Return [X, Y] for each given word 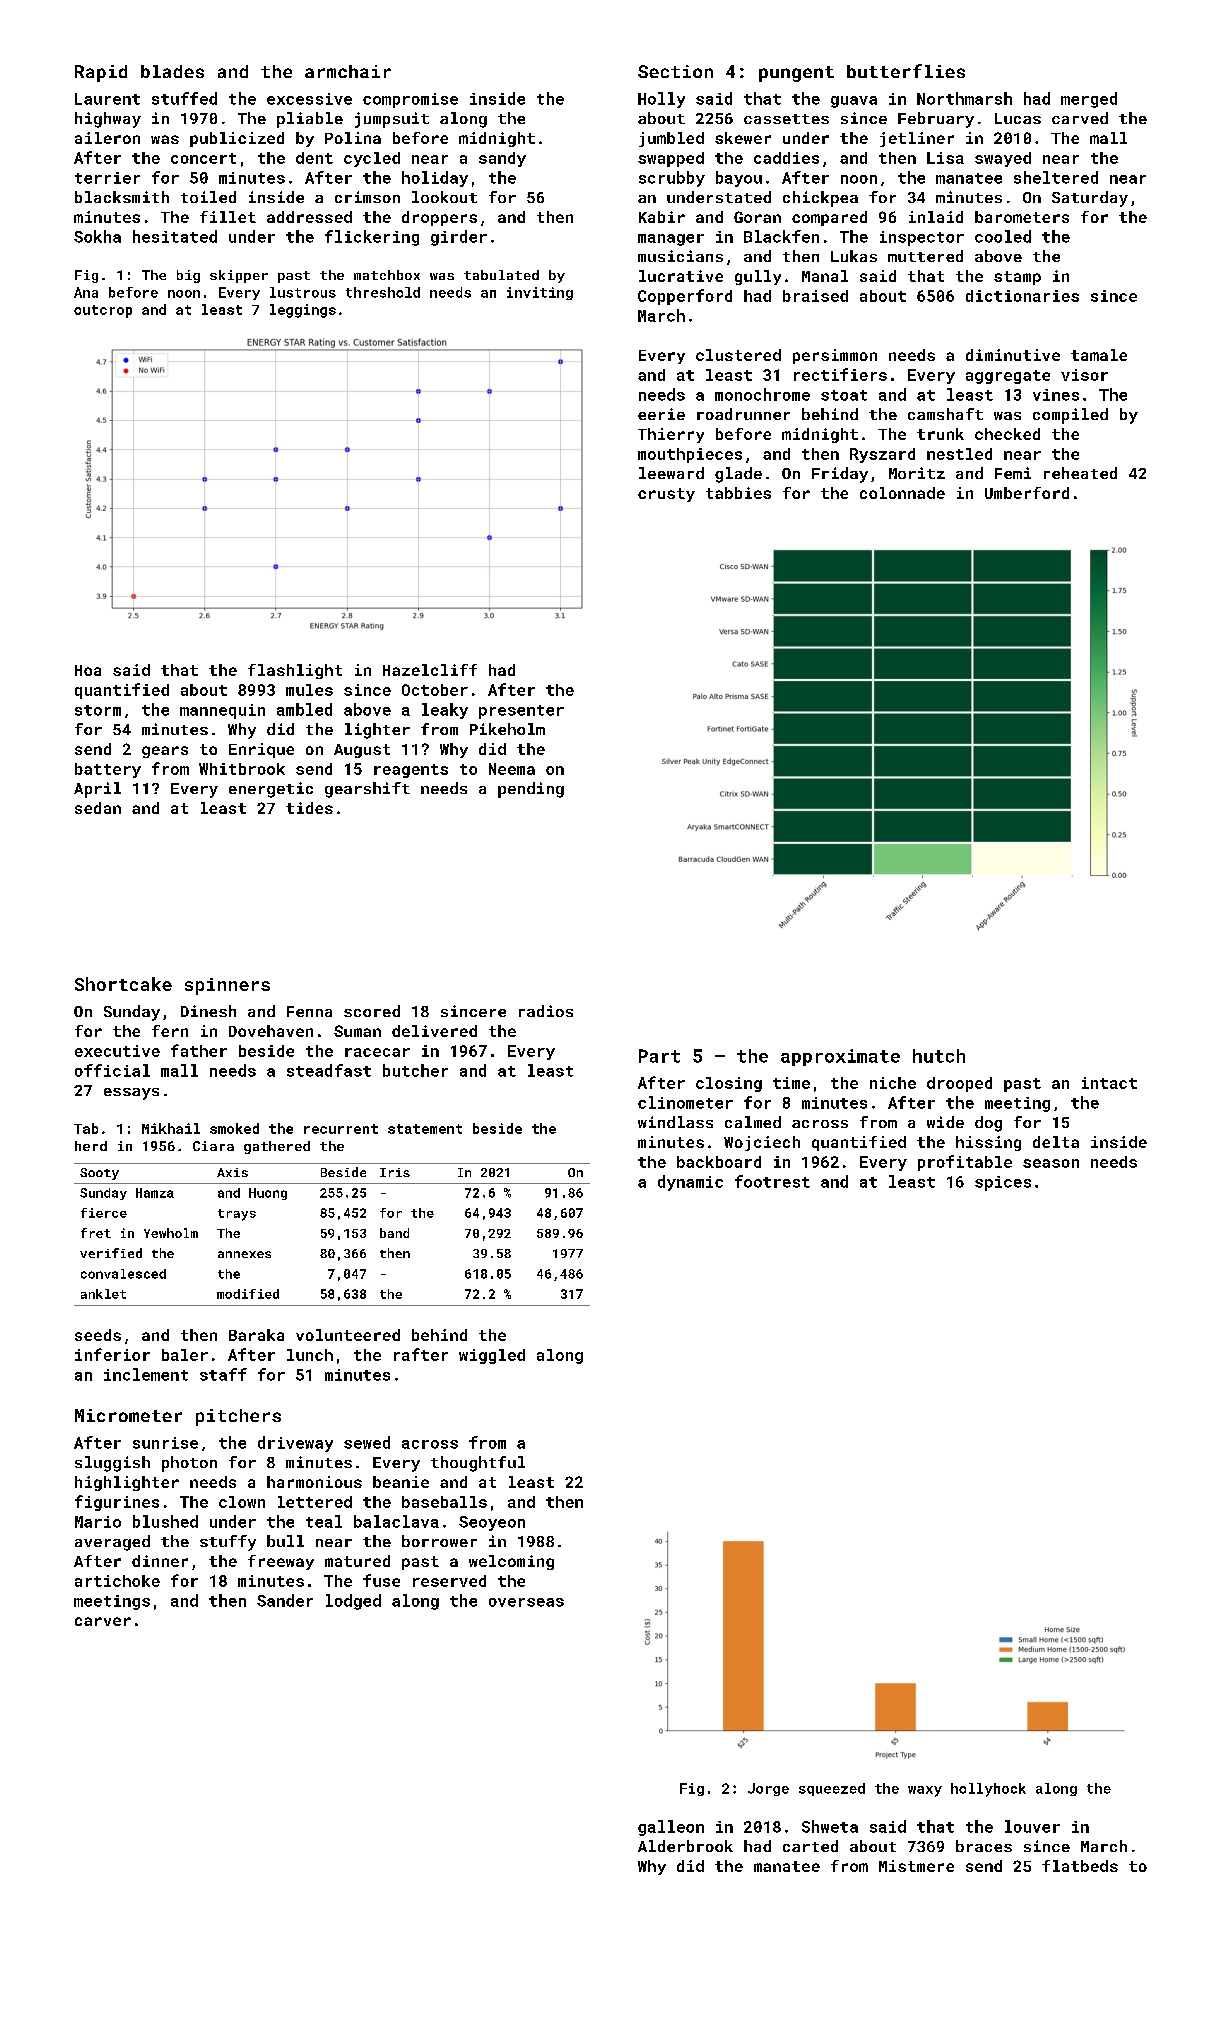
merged [1089, 100]
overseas [526, 1602]
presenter [521, 712]
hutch [939, 1056]
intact [1109, 1083]
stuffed [184, 98]
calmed [753, 1122]
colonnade [902, 493]
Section [675, 71]
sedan [98, 808]
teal [324, 1521]
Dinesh [208, 1011]
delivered [434, 1031]
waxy [925, 1791]
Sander [285, 1600]
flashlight [295, 671]
